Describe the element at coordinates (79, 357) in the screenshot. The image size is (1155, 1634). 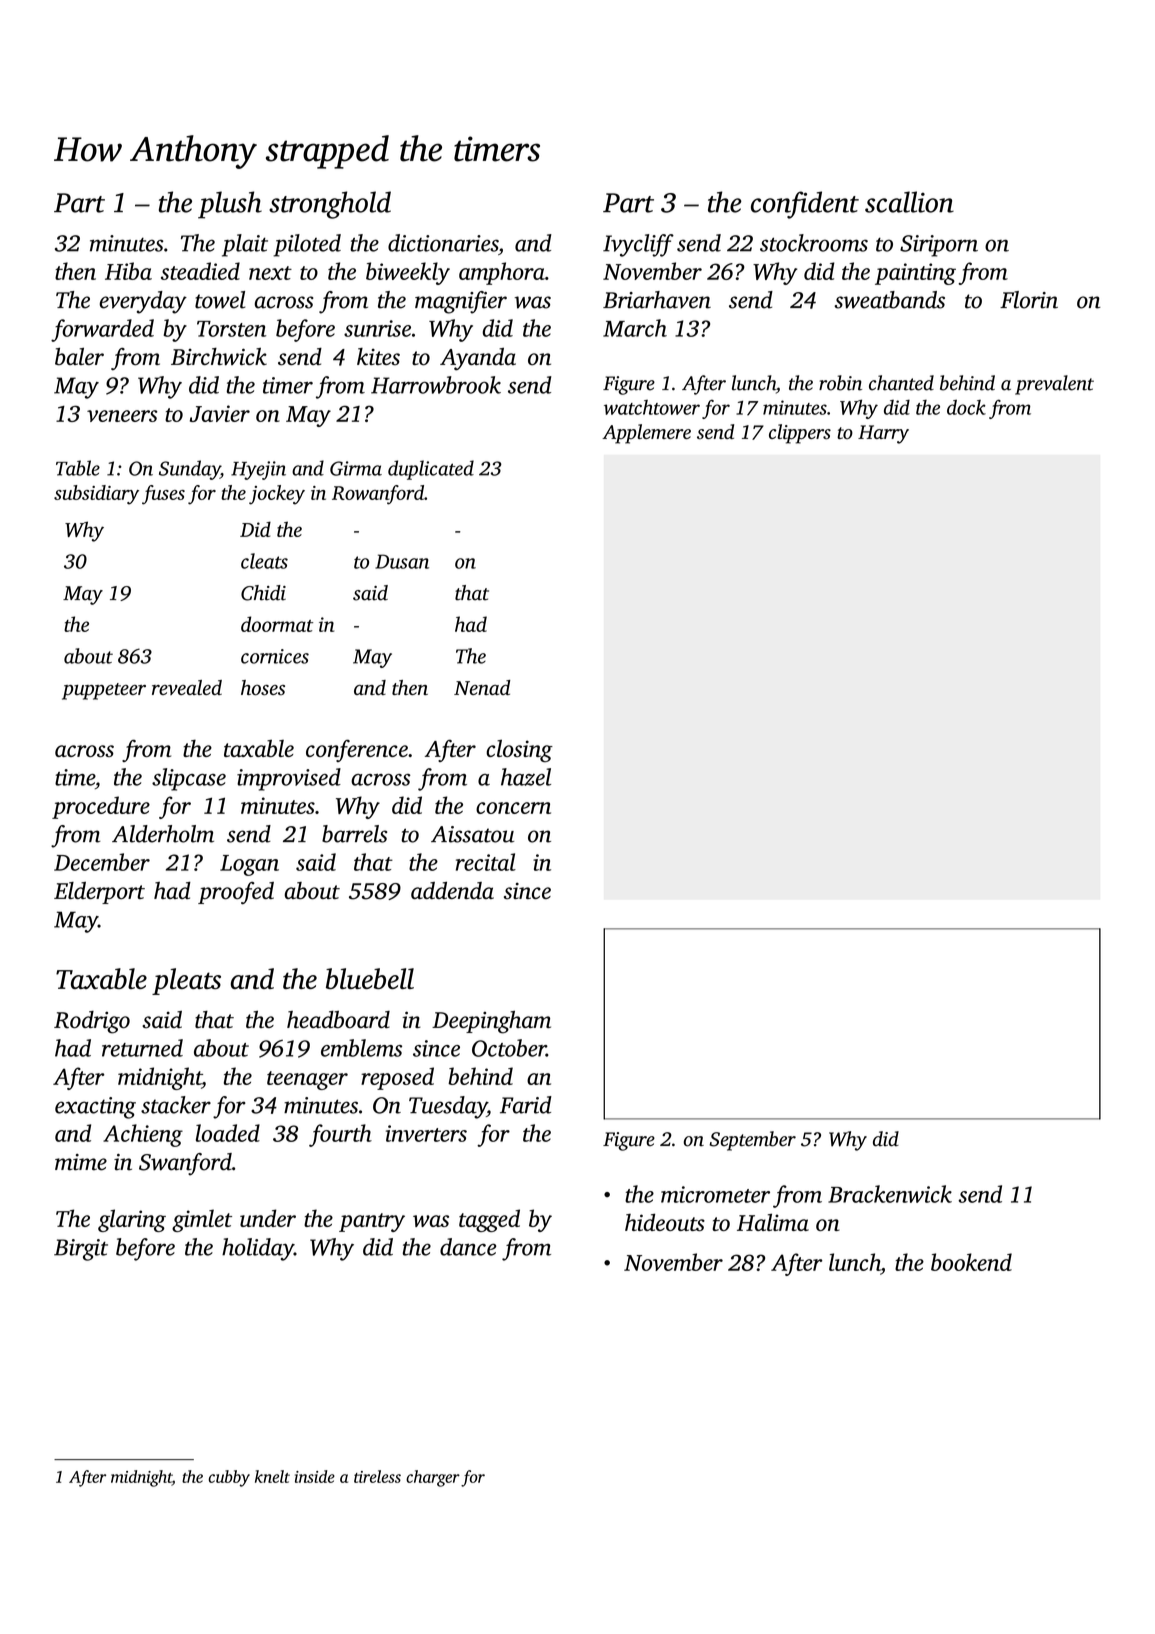
I see `baler` at that location.
